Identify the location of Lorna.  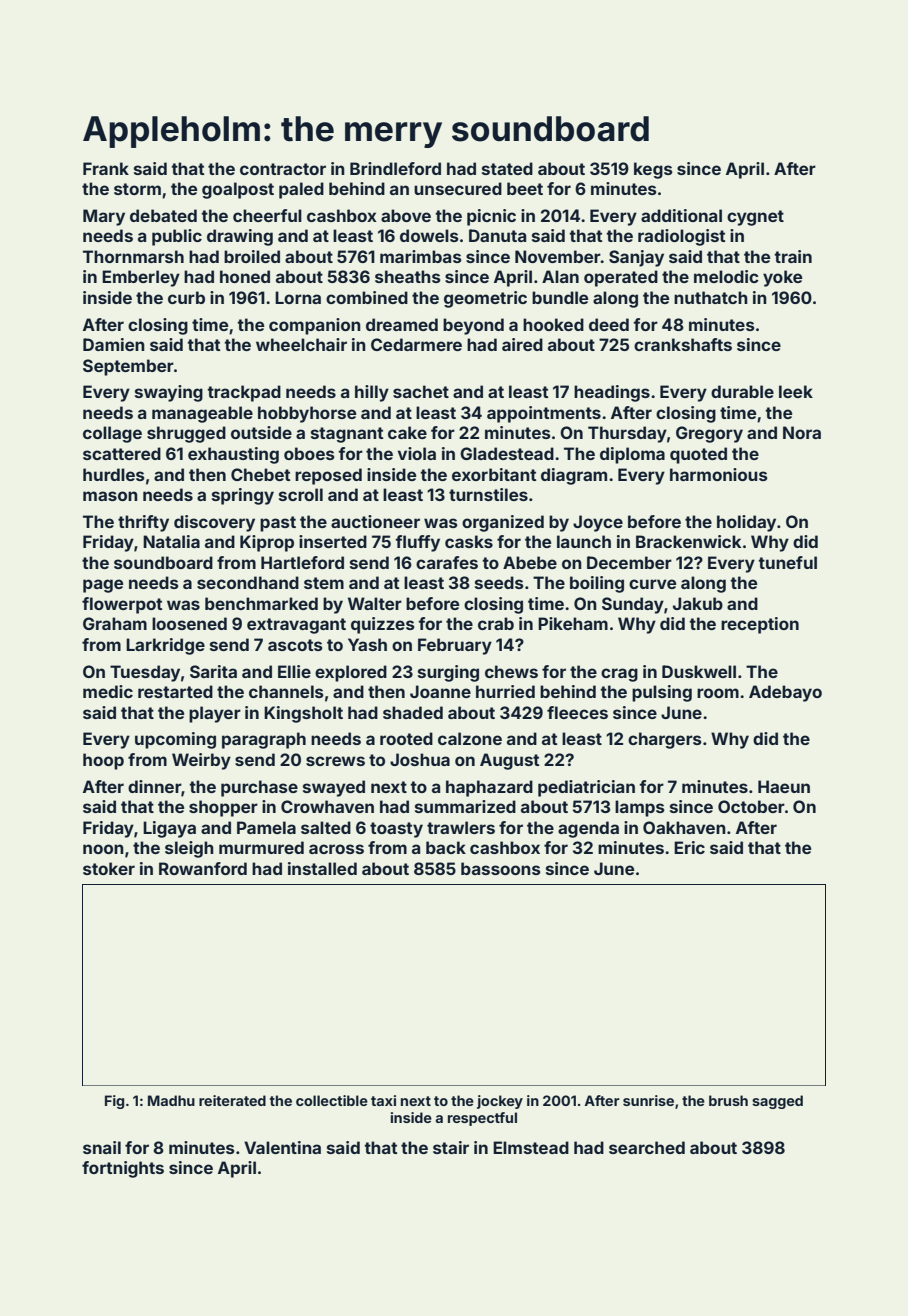
(298, 297).
